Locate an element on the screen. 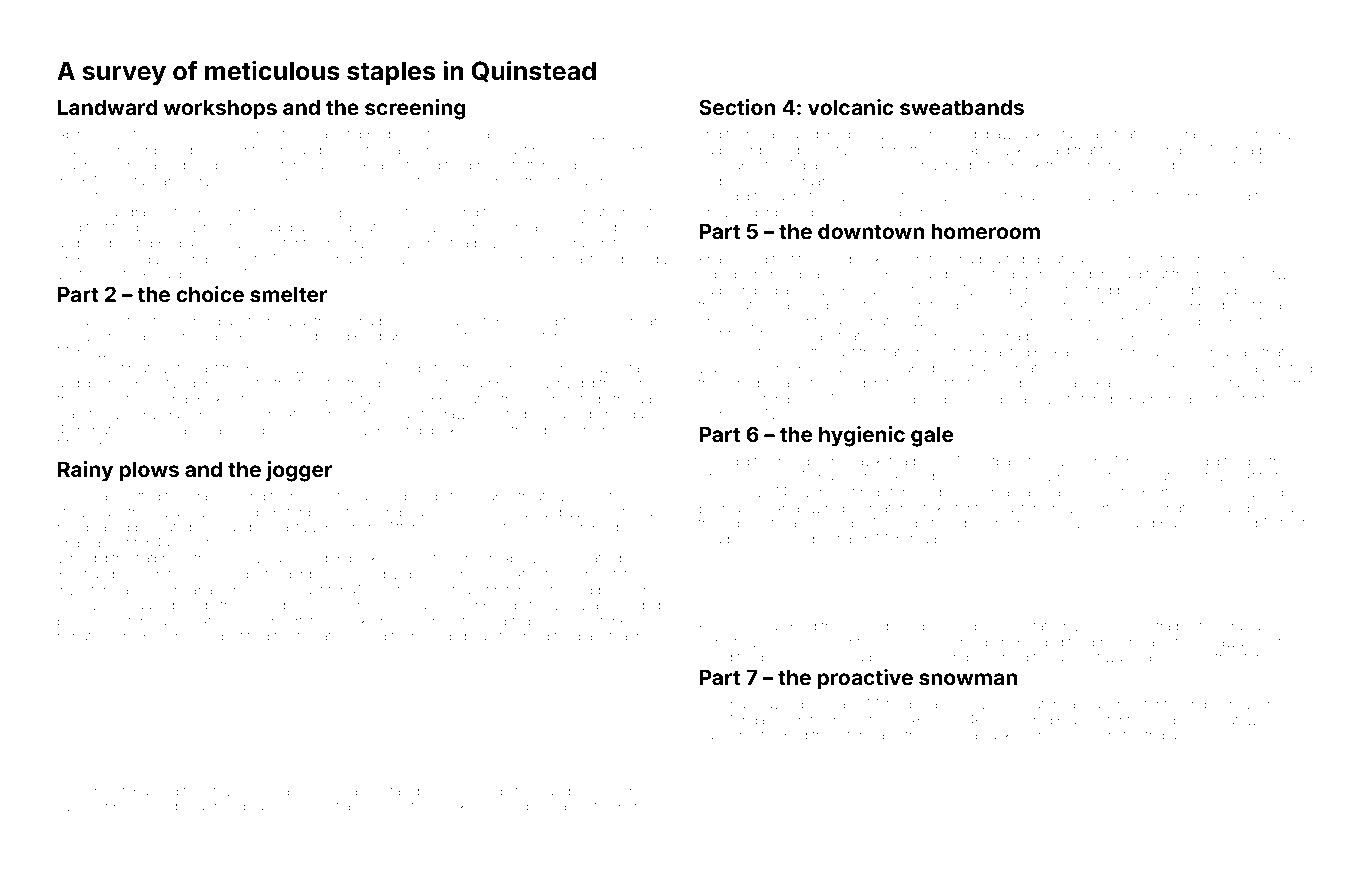 Image resolution: width=1372 pixels, height=887 pixels. itemized is located at coordinates (112, 414).
